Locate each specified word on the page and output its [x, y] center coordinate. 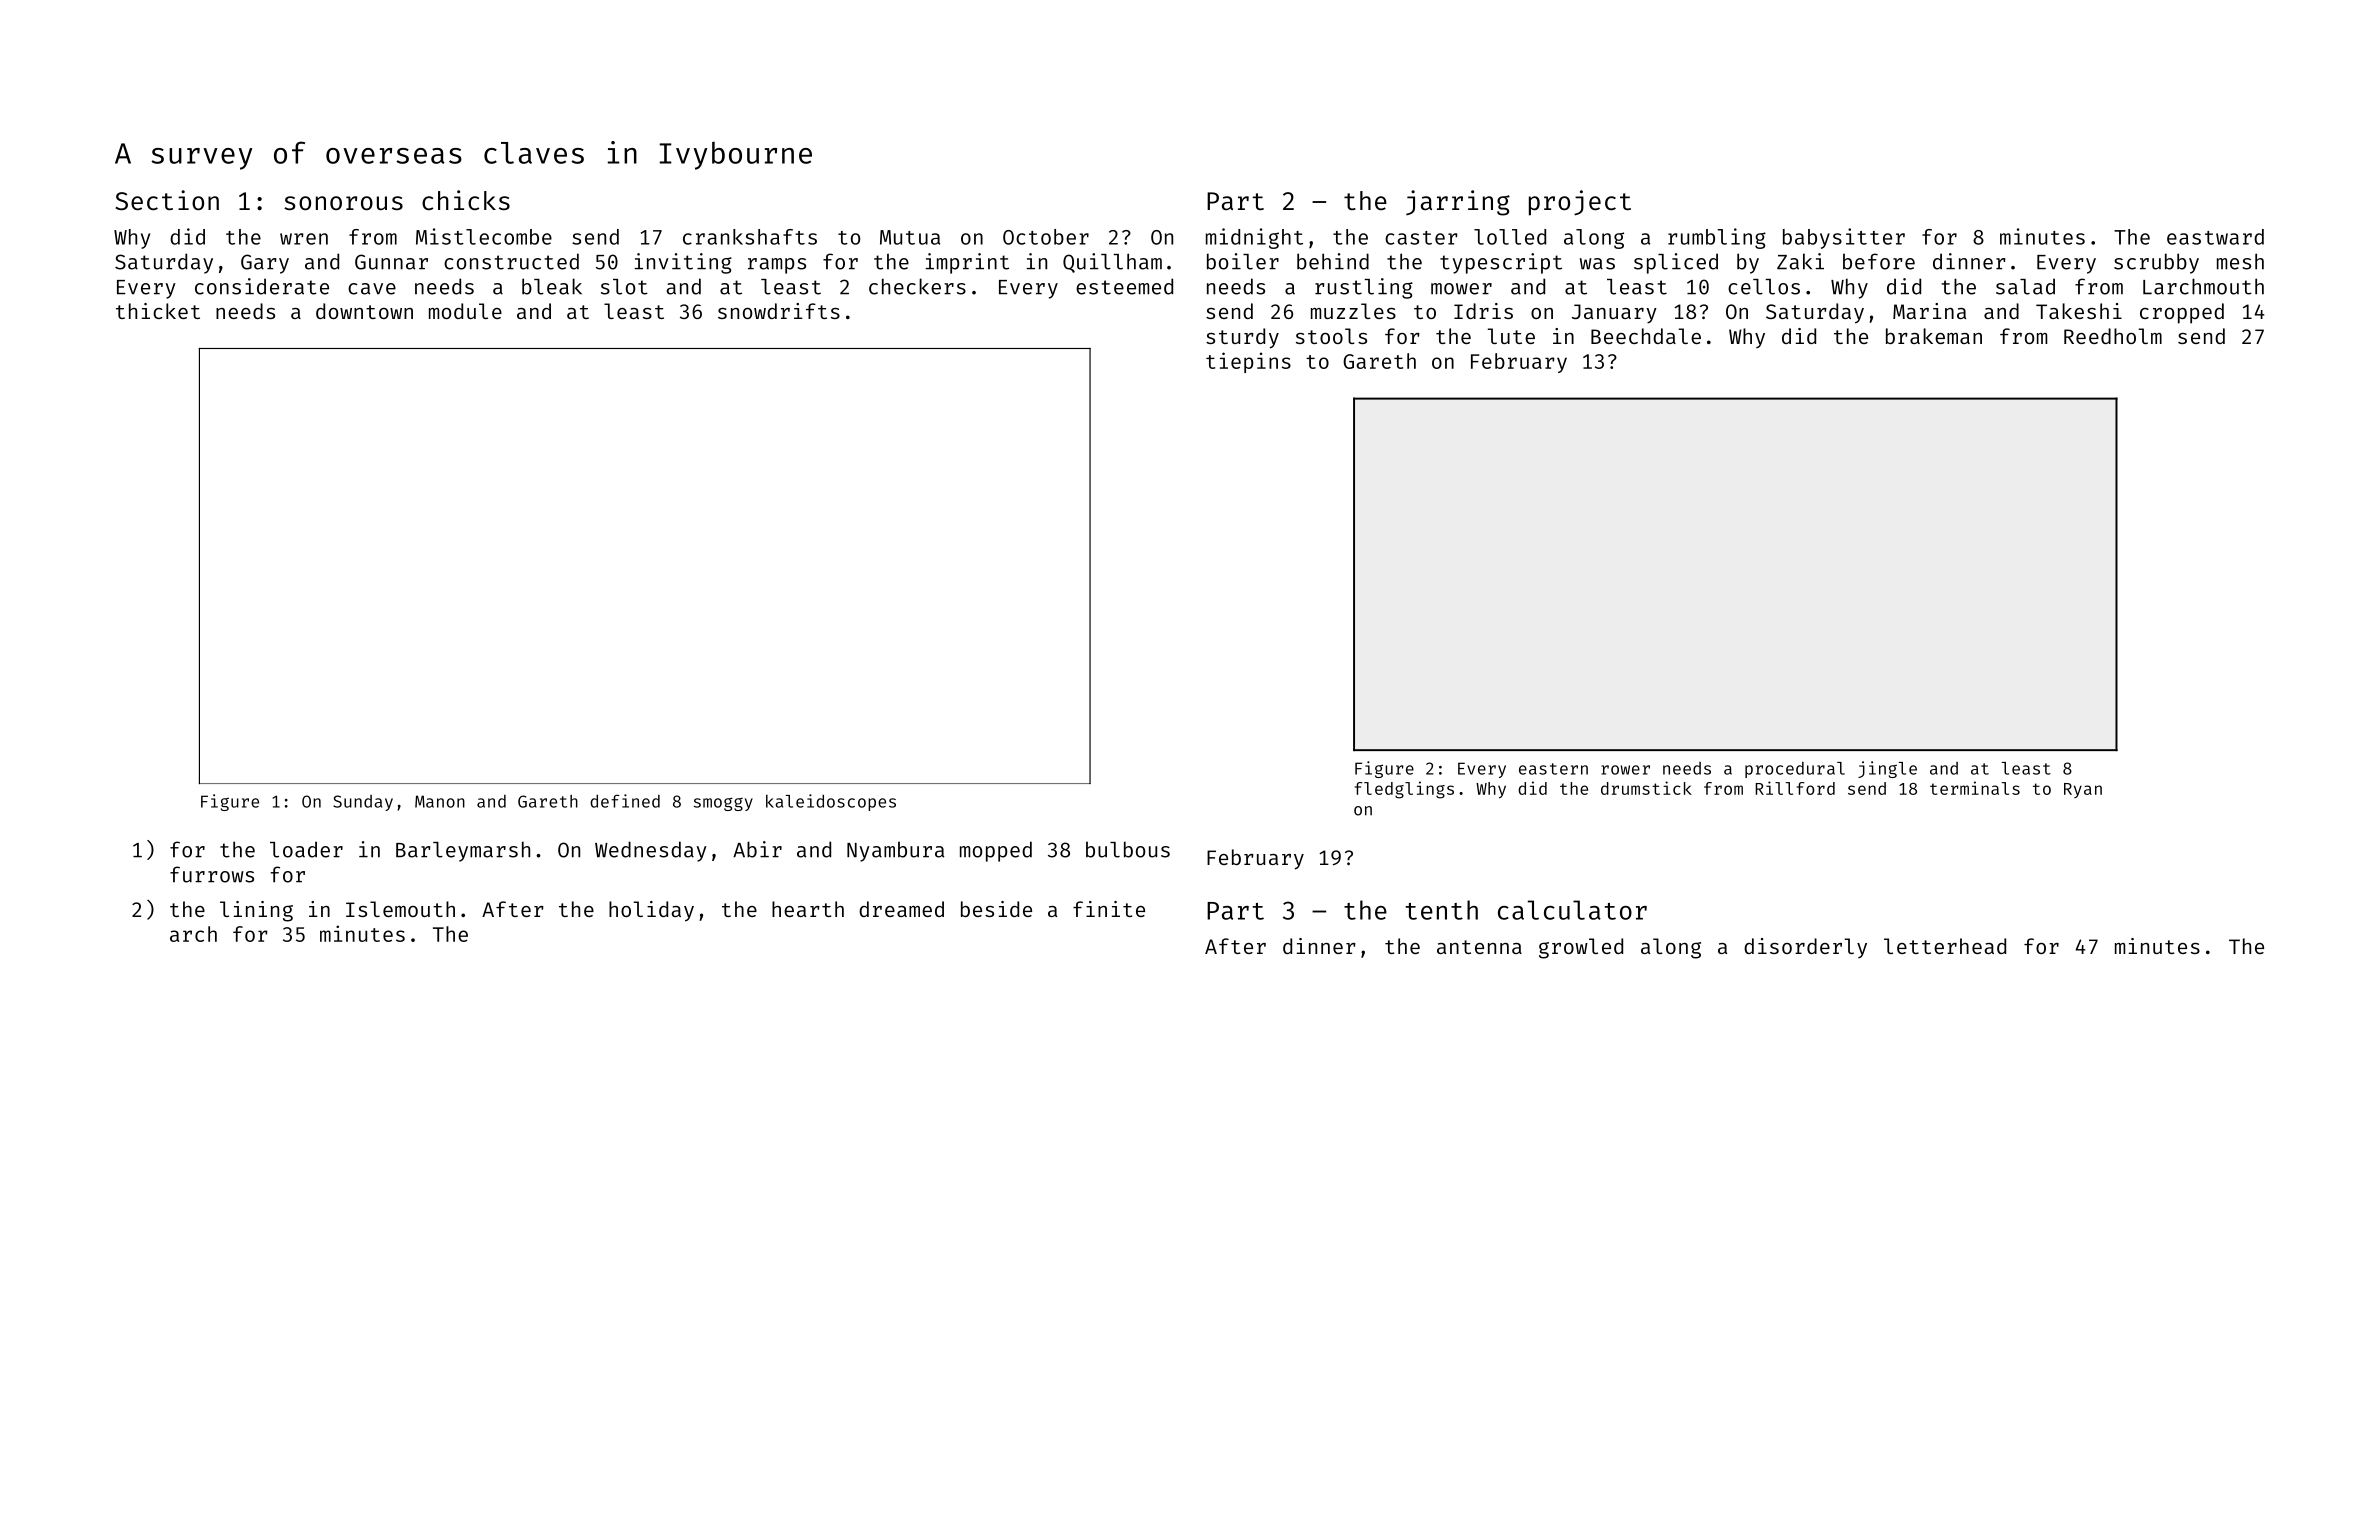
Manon [440, 801]
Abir [757, 849]
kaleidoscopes [831, 802]
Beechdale [1646, 336]
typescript [1501, 263]
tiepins [1248, 362]
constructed [511, 261]
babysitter [1844, 238]
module [465, 311]
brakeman [1934, 336]
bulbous [1128, 849]
